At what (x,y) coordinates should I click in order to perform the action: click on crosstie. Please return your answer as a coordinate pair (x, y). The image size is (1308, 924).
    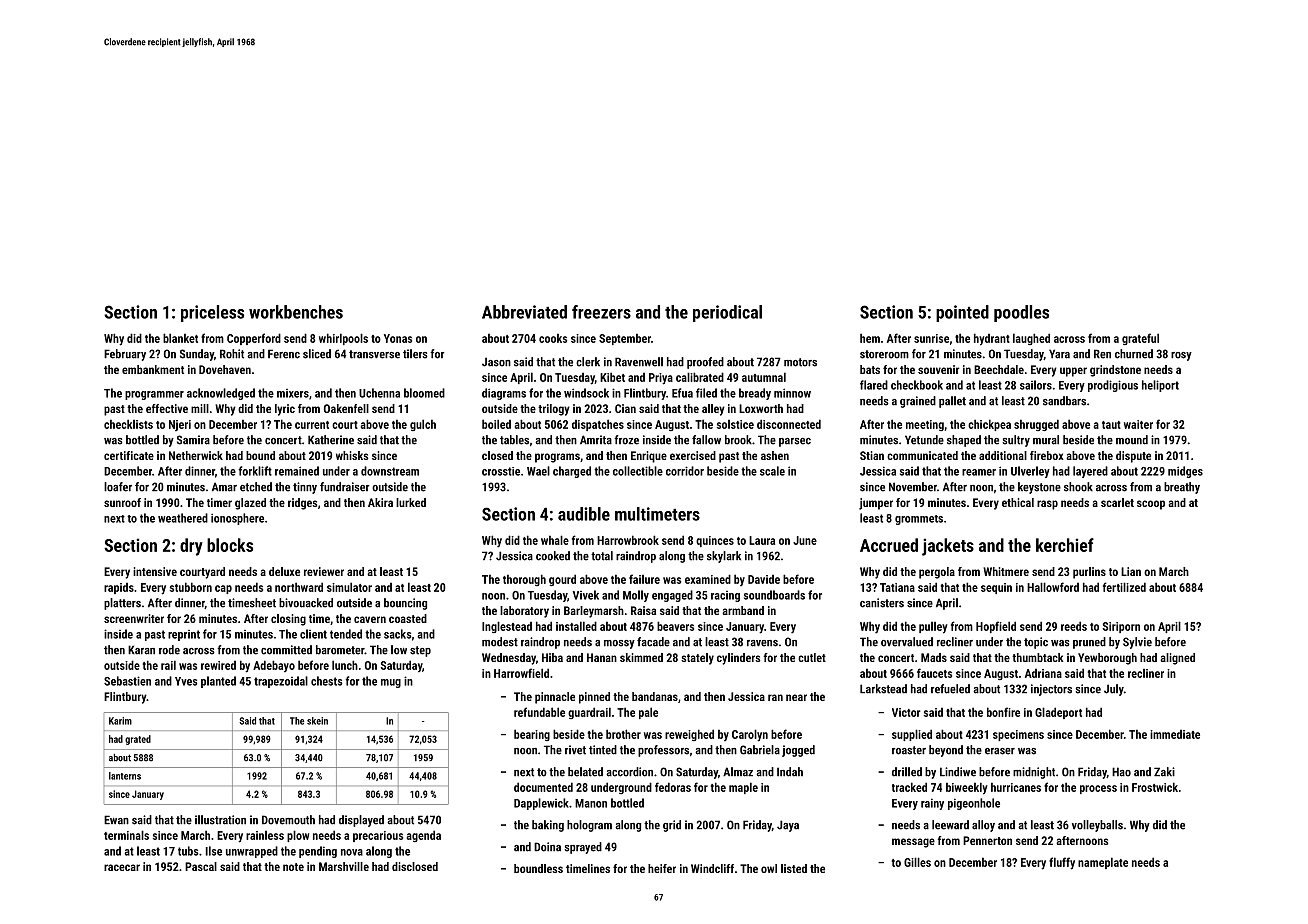
    Looking at the image, I should click on (501, 471).
